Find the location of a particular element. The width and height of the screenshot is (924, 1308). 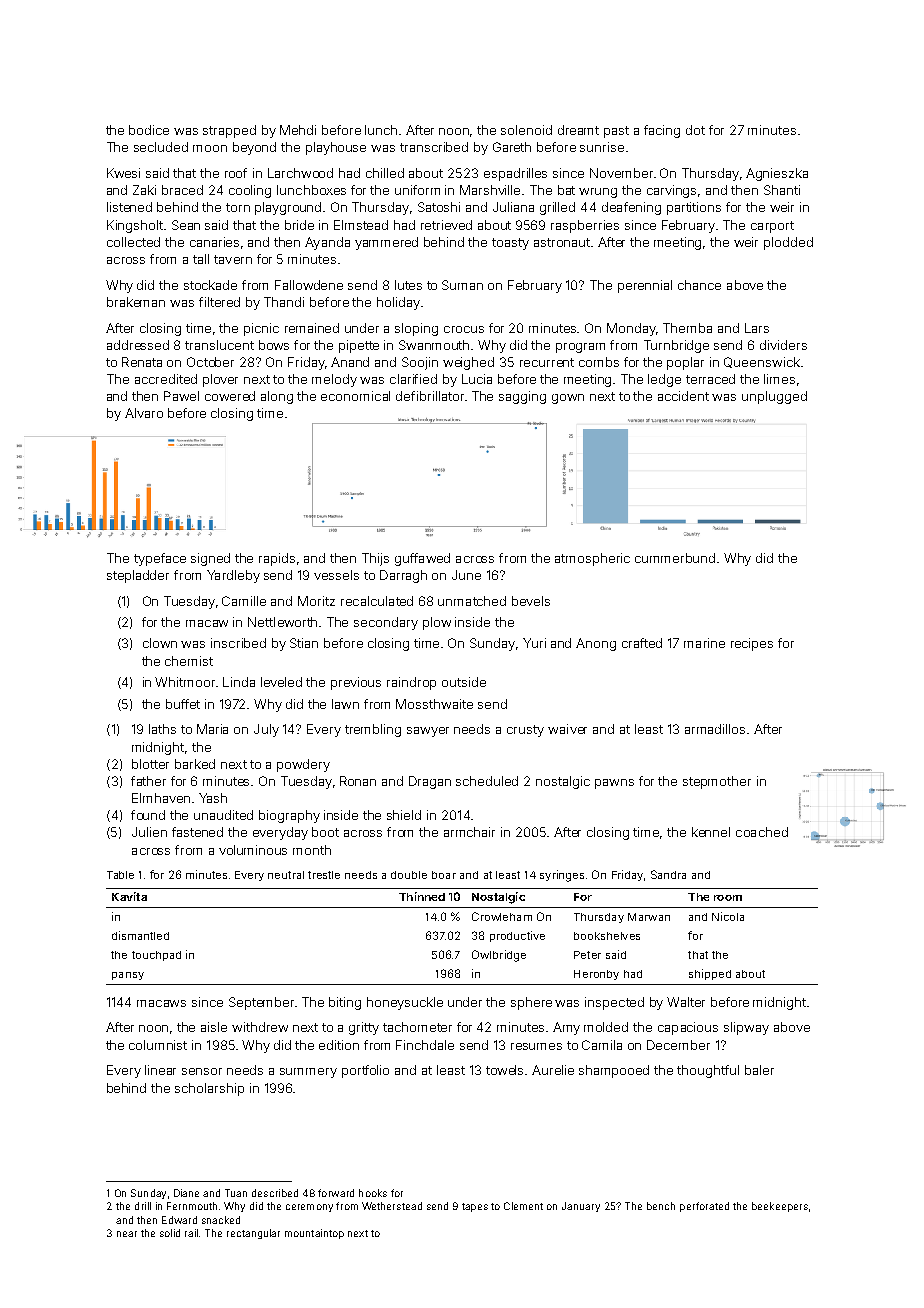

blotter is located at coordinates (150, 764).
